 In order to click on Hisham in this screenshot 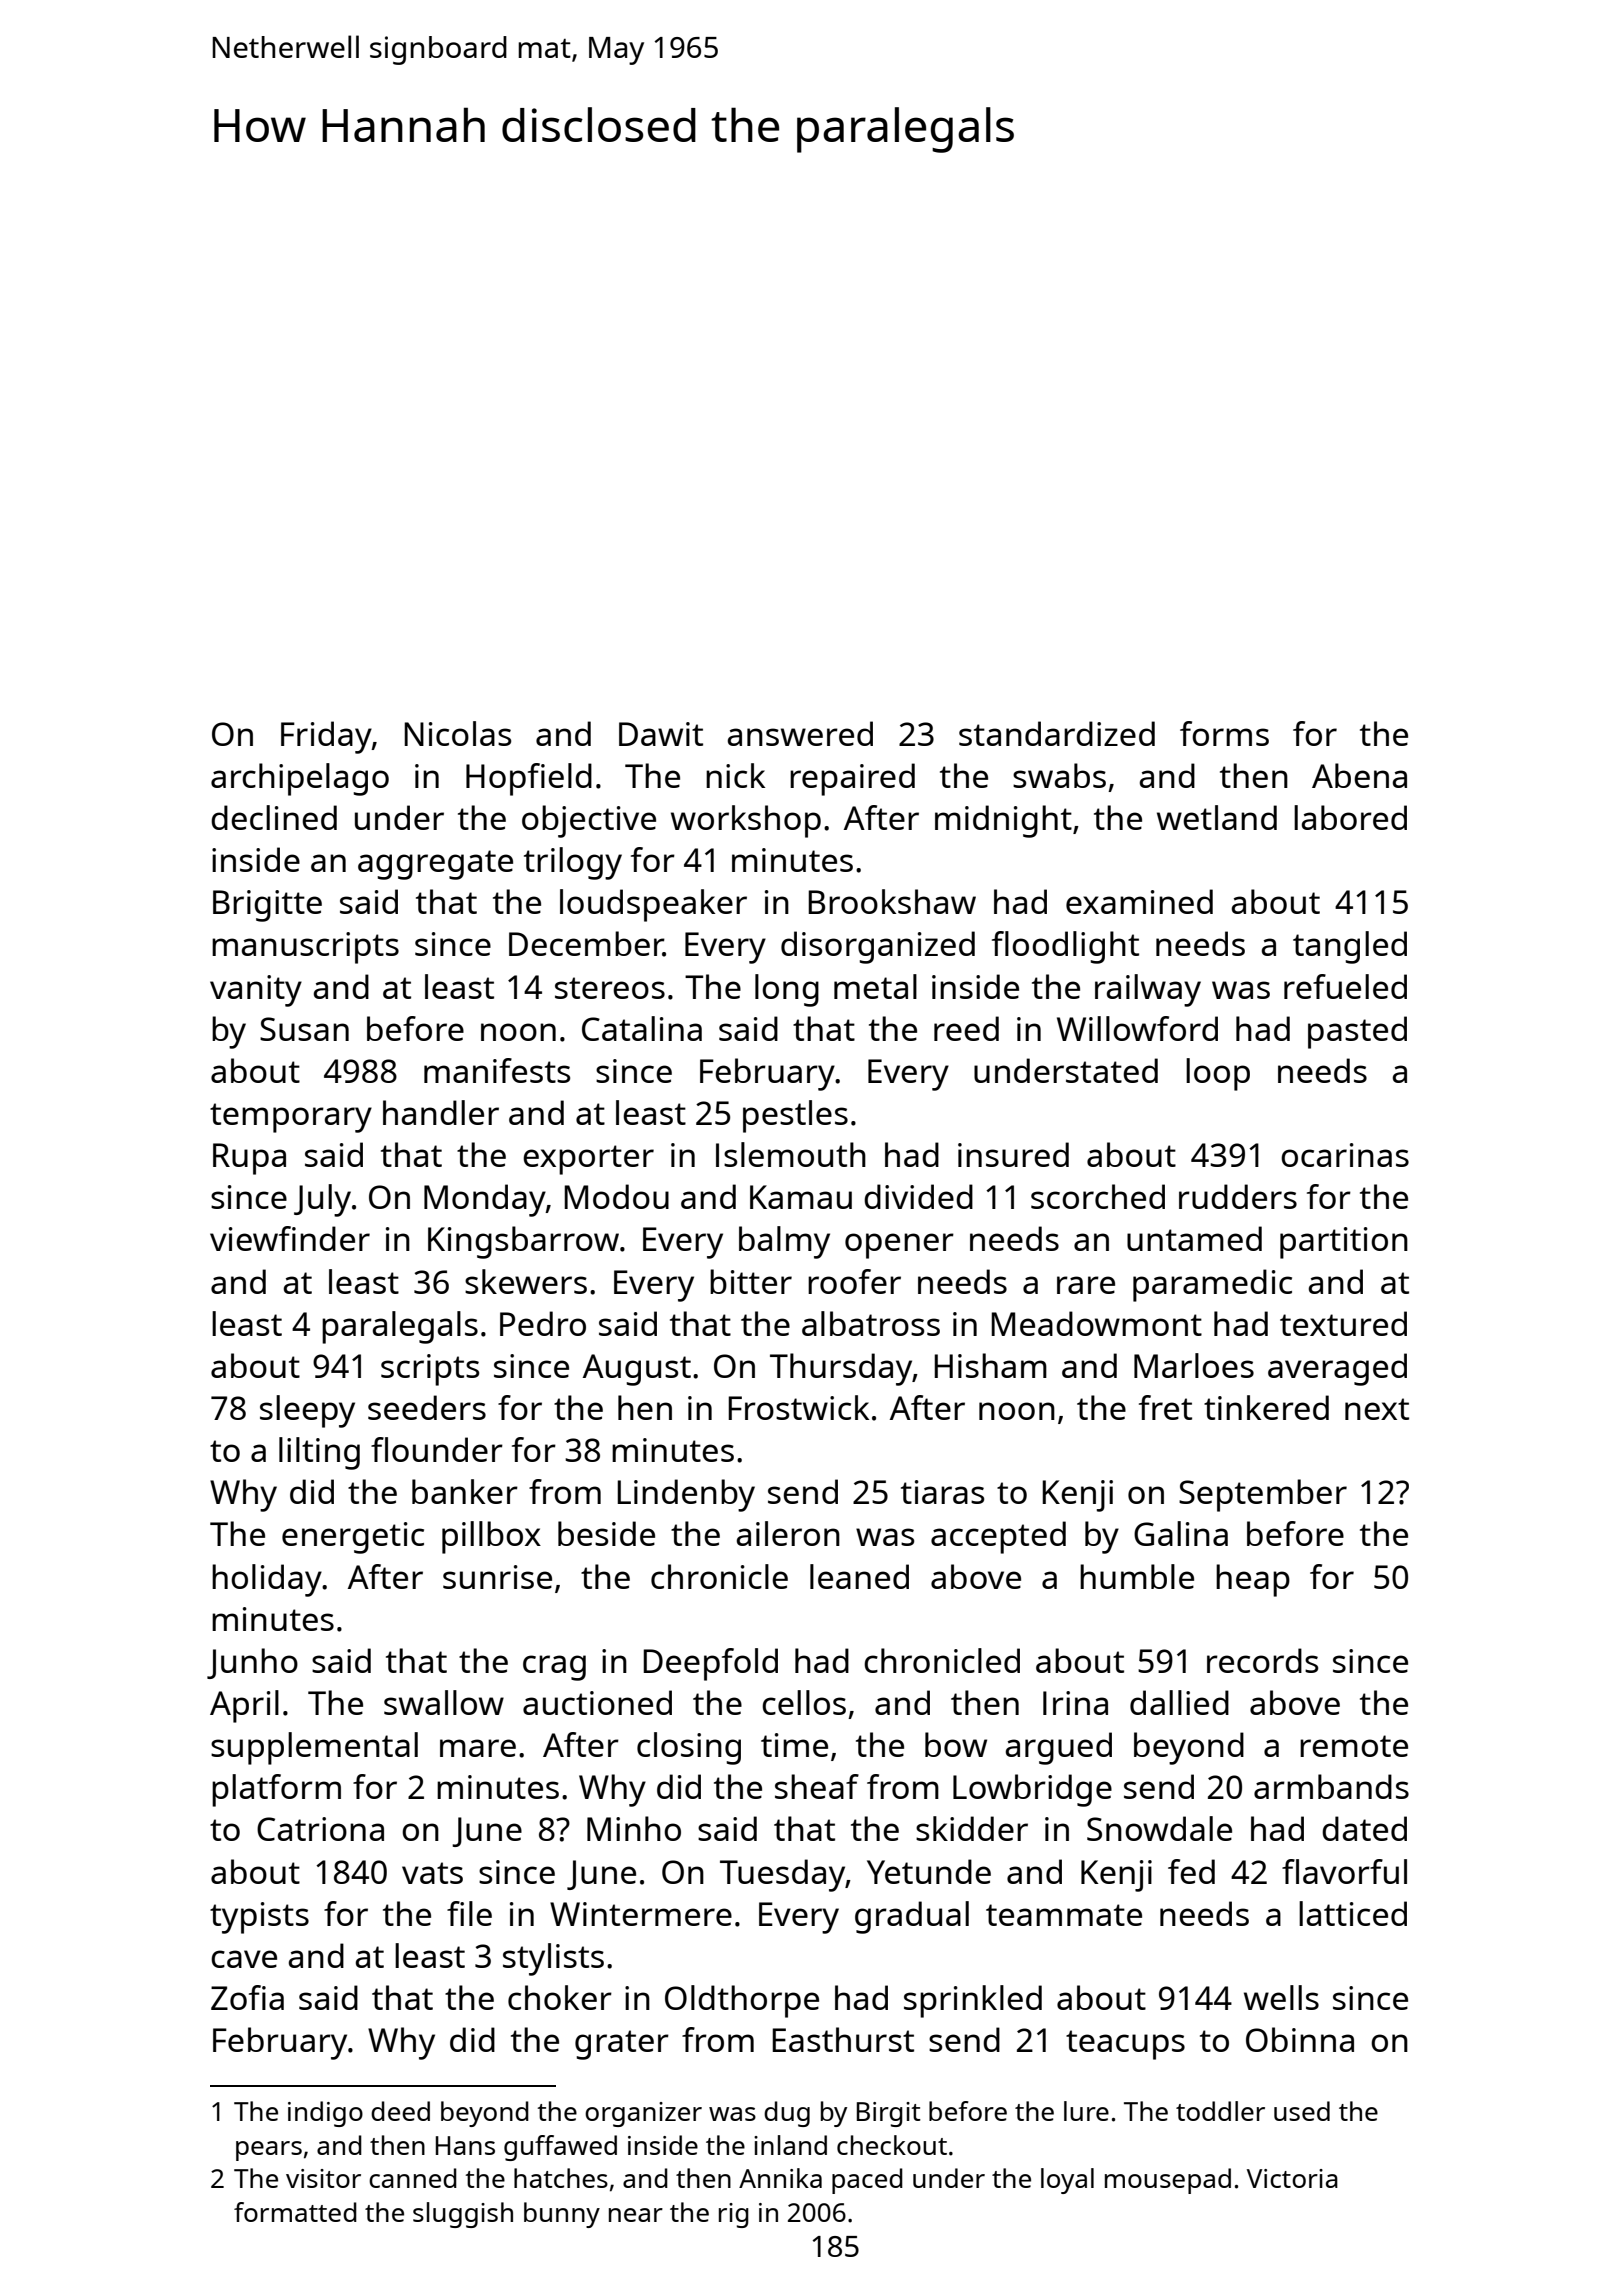, I will do `click(990, 1365)`.
